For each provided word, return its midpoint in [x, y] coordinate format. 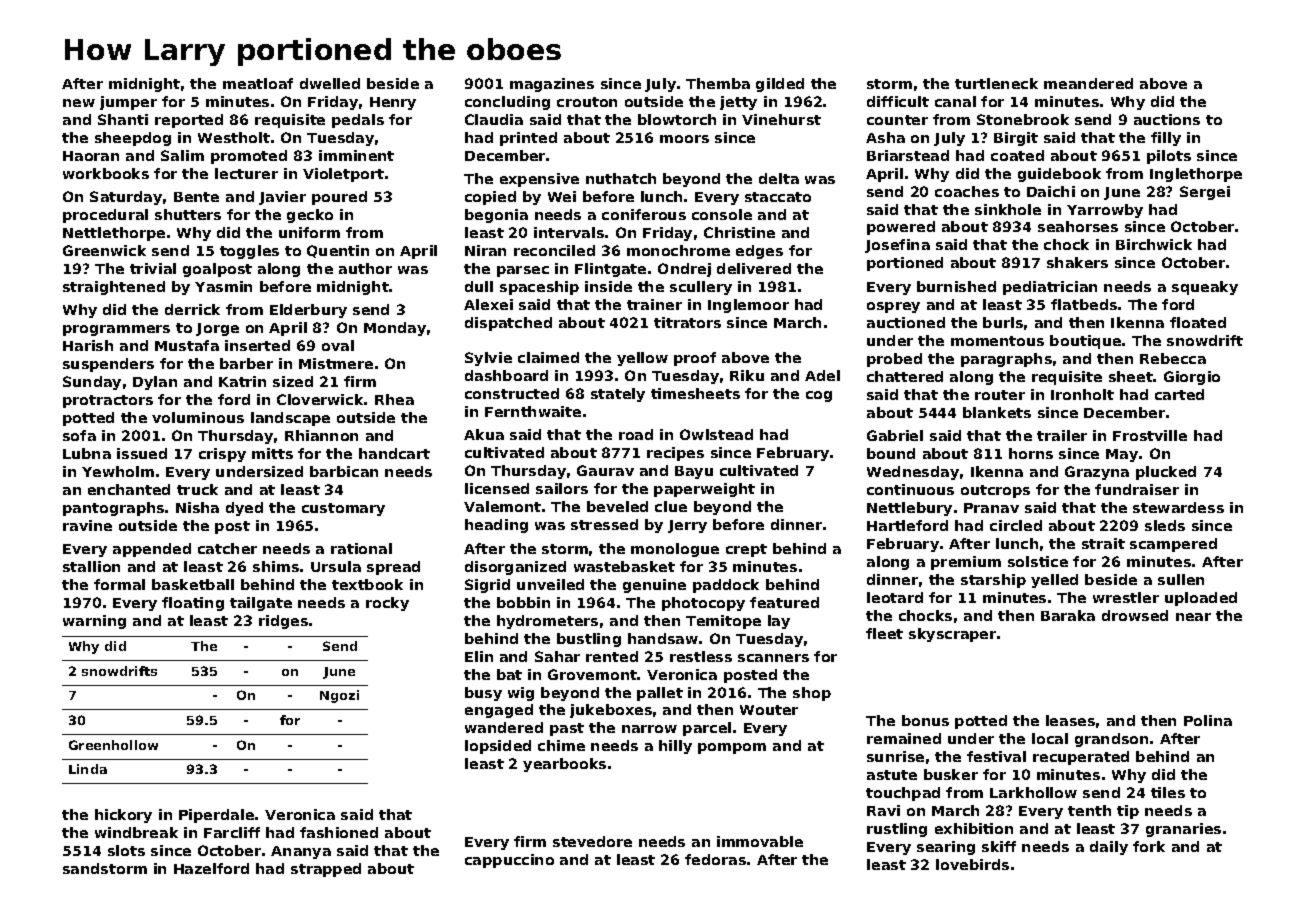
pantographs [113, 509]
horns [1031, 453]
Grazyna [1097, 473]
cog [819, 396]
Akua [484, 434]
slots [126, 850]
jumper [128, 103]
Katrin [242, 381]
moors [684, 139]
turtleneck [996, 83]
